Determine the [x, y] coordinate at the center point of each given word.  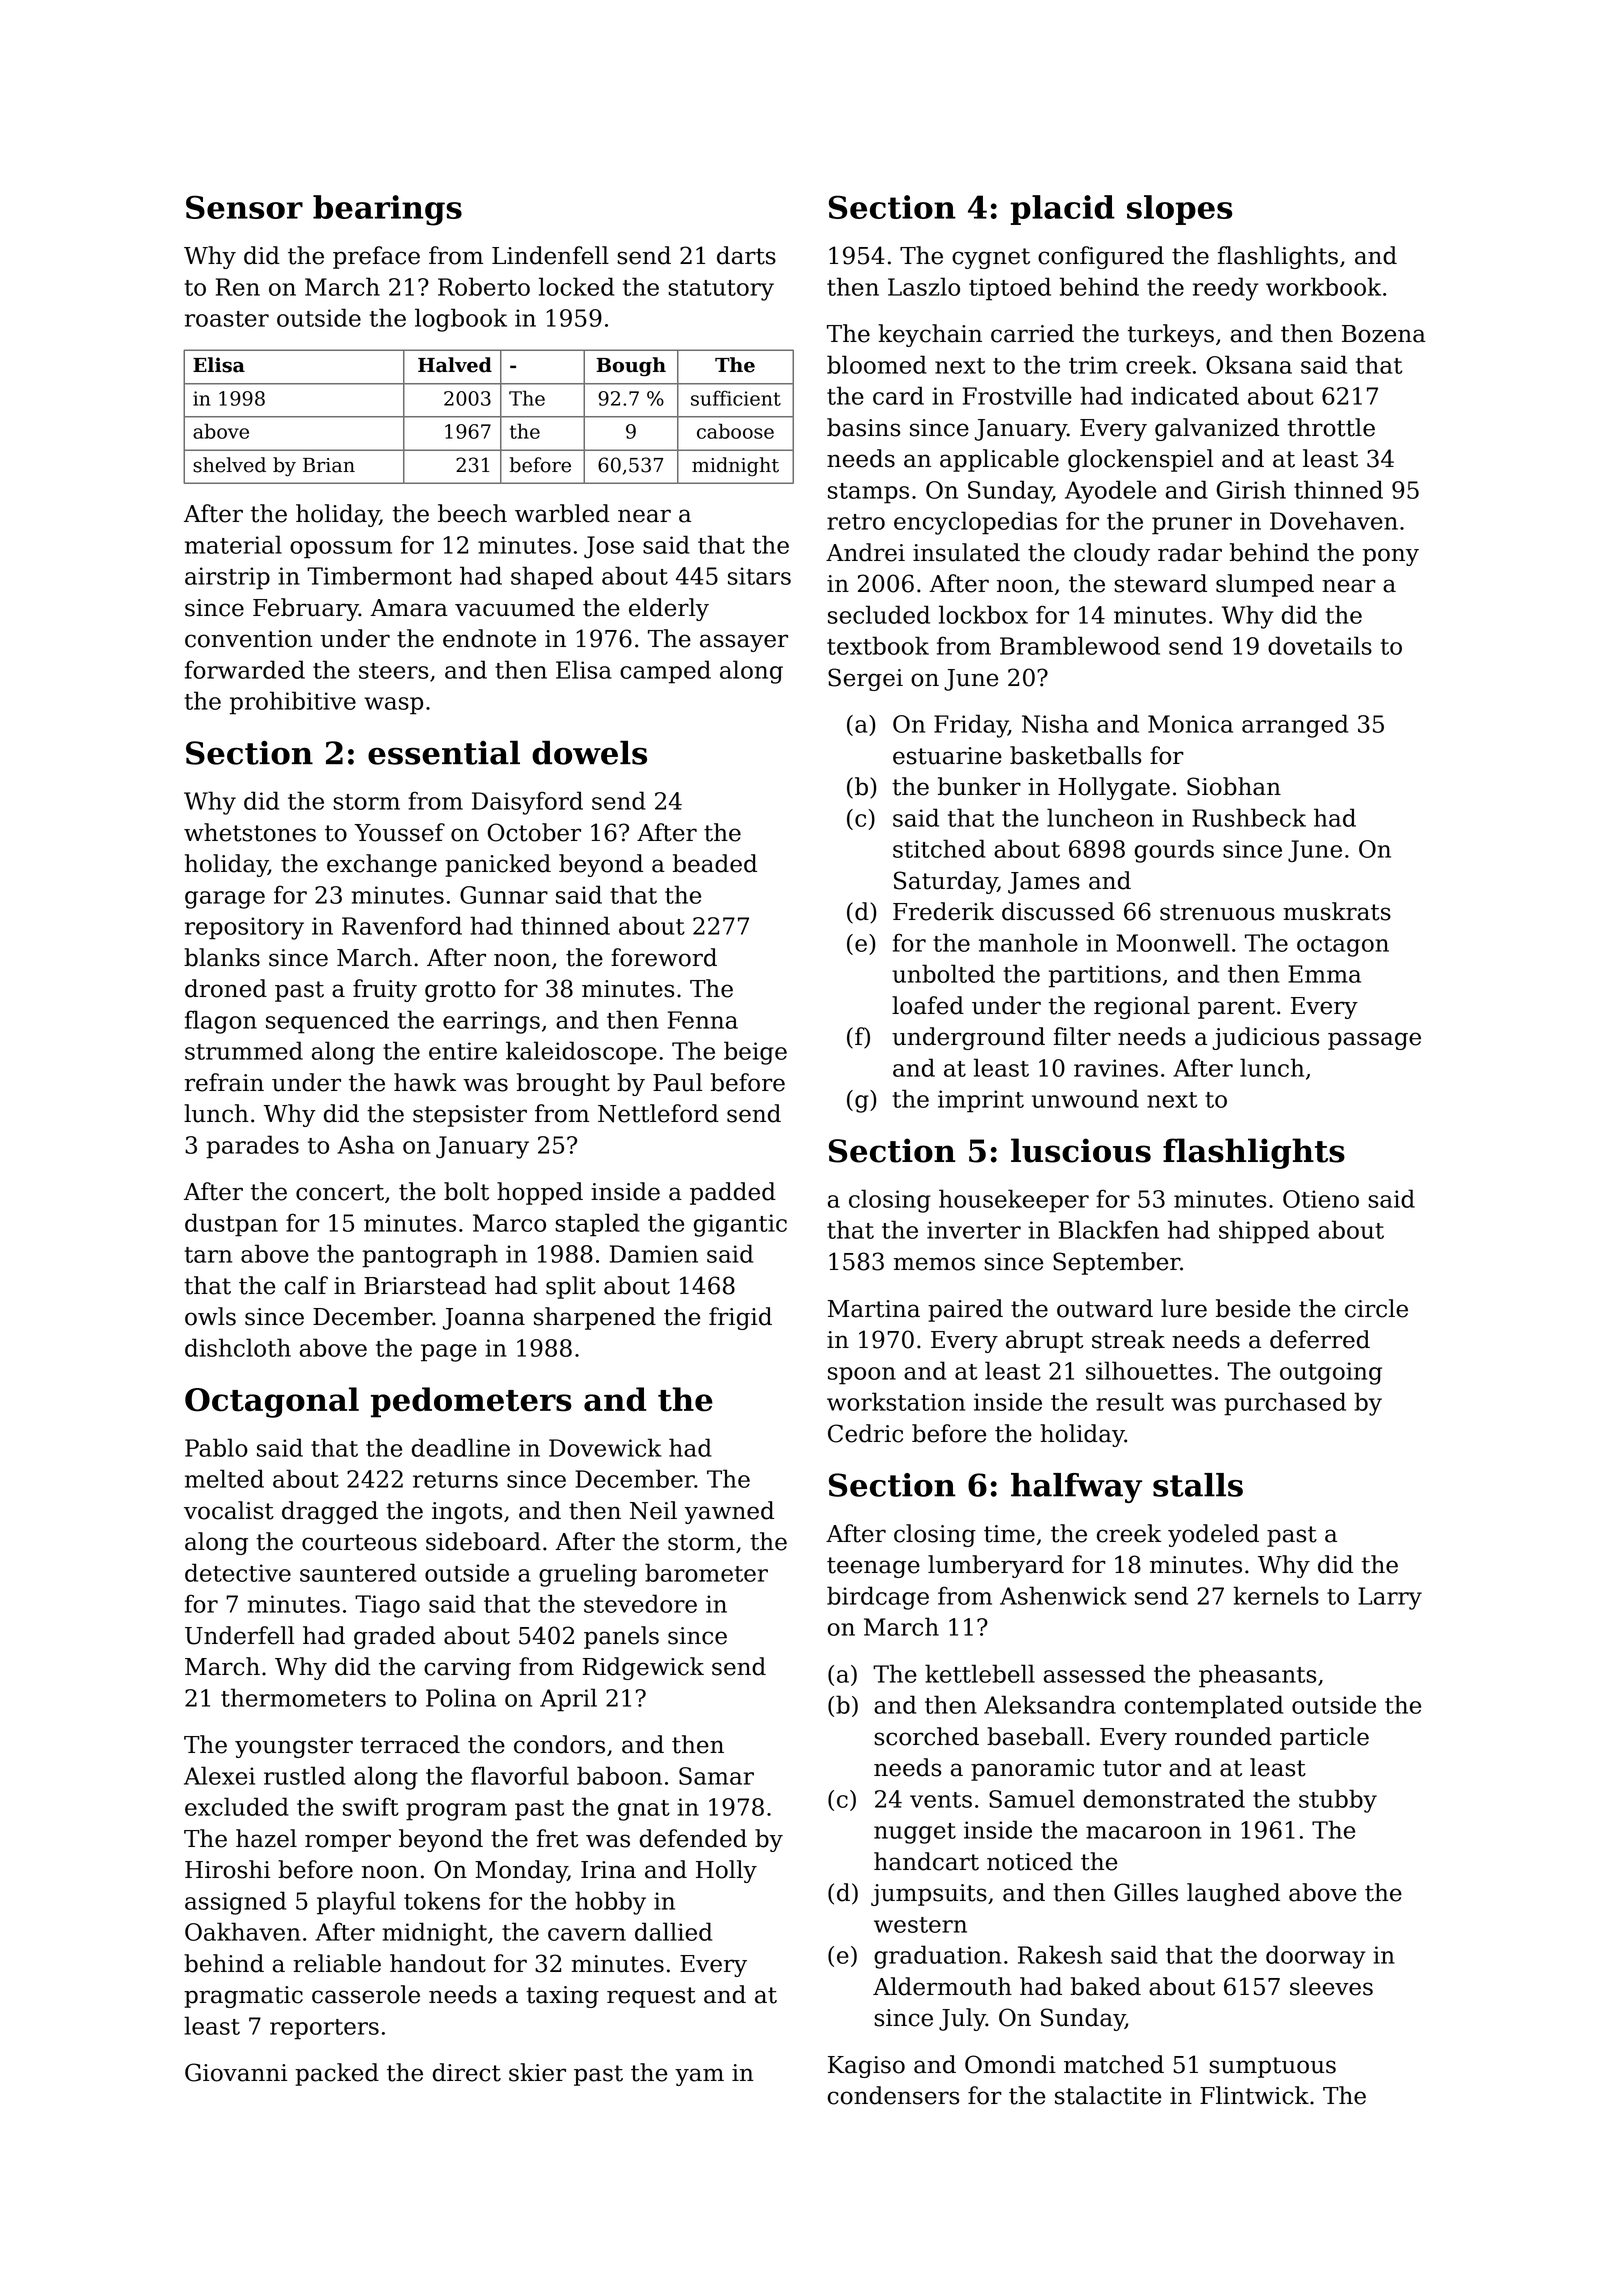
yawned [729, 1512]
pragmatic [243, 1997]
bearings [387, 210]
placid [1062, 210]
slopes [1179, 210]
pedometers [471, 1402]
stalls [1198, 1485]
